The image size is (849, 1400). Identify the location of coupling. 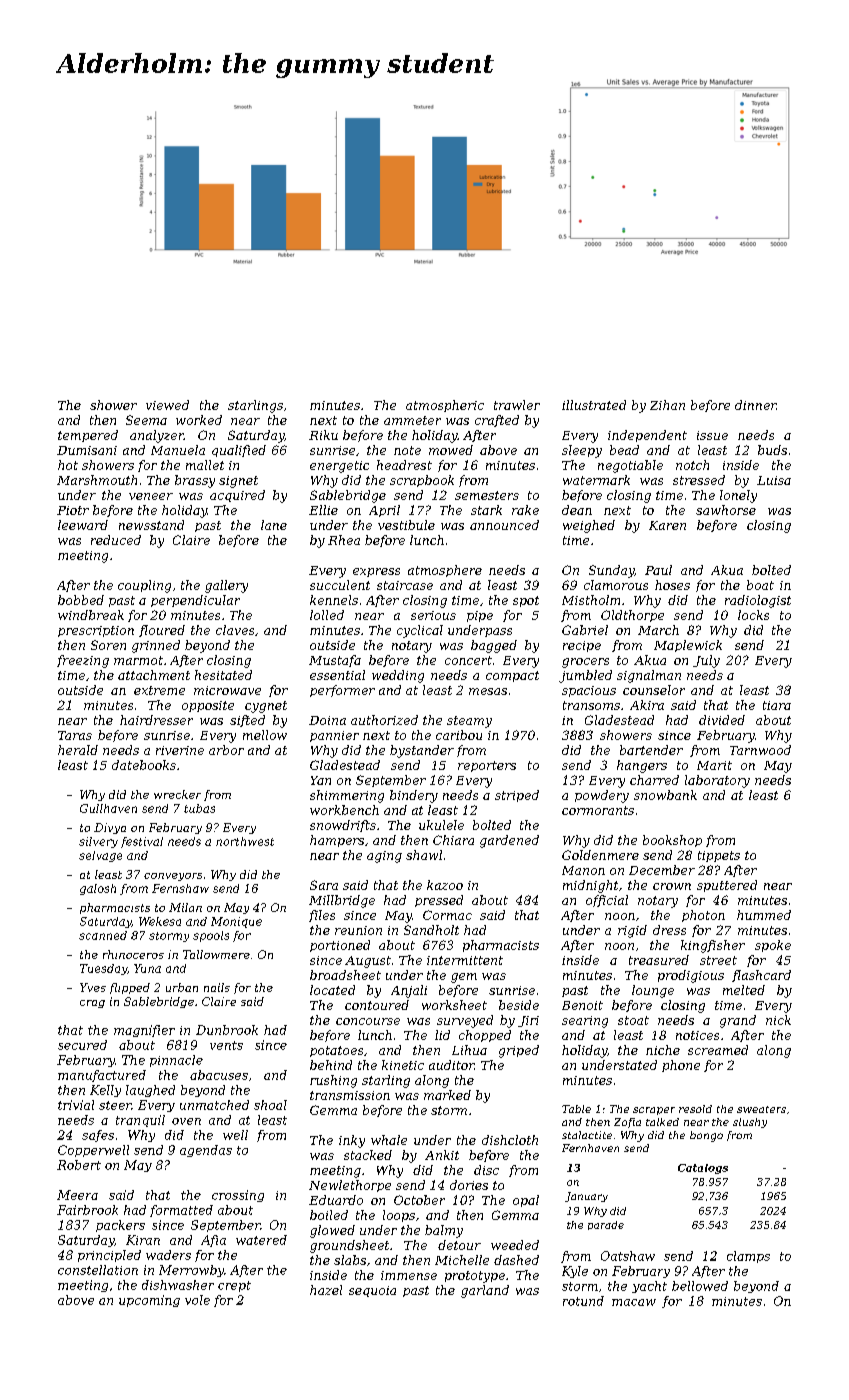
(144, 586).
